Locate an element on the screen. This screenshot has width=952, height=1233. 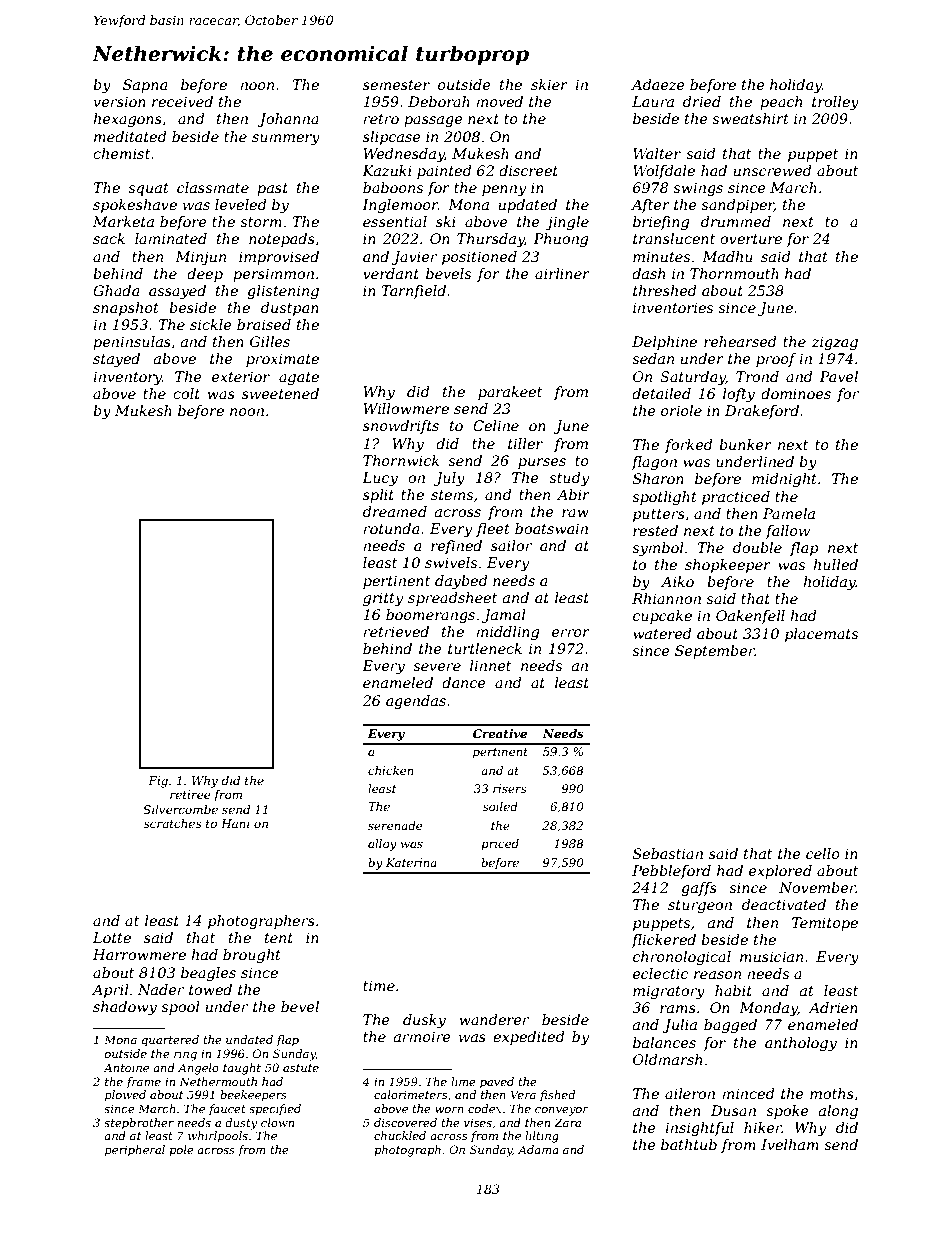
positioned is located at coordinates (479, 258).
